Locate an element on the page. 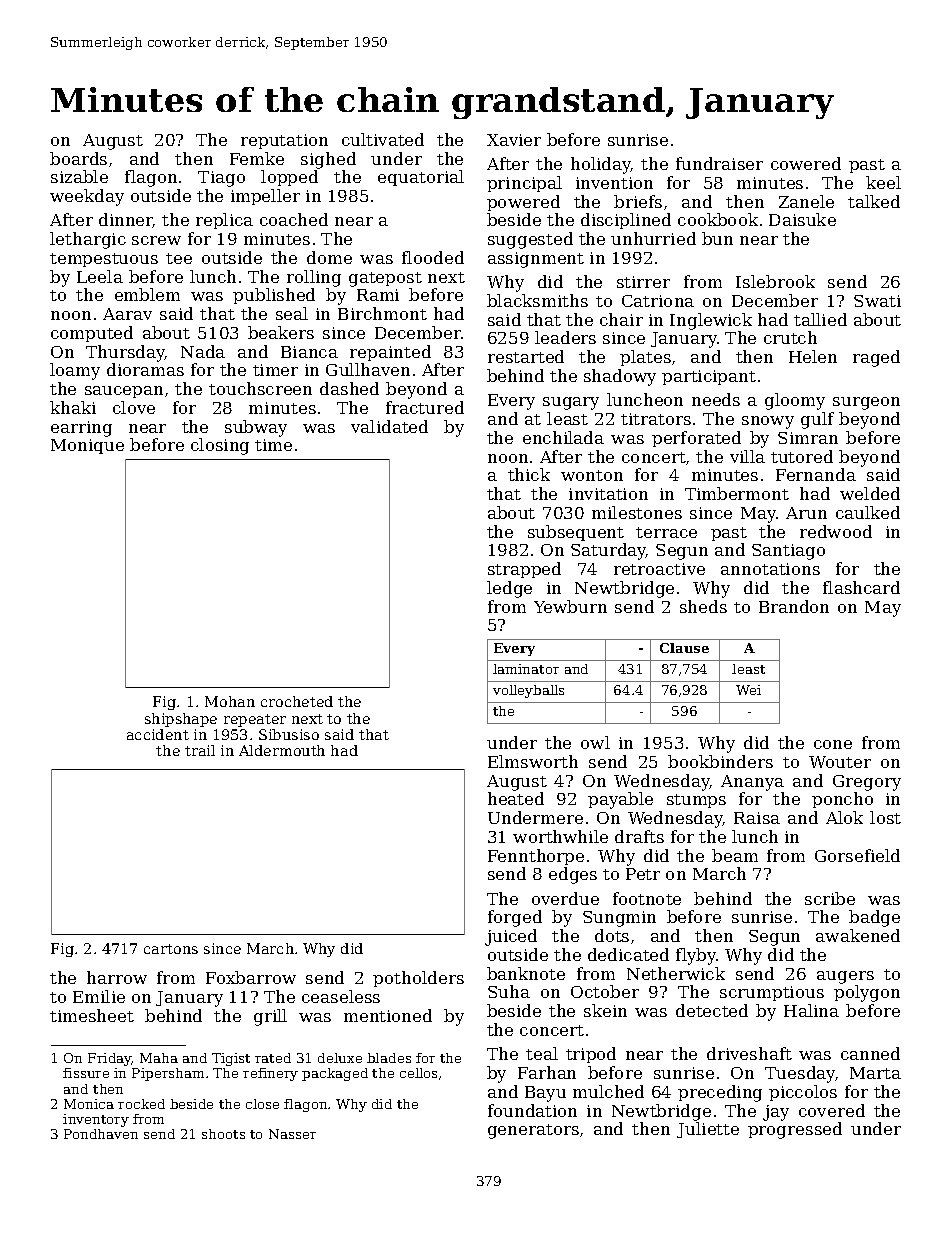 This image has height=1233, width=952. Monica is located at coordinates (89, 1104).
